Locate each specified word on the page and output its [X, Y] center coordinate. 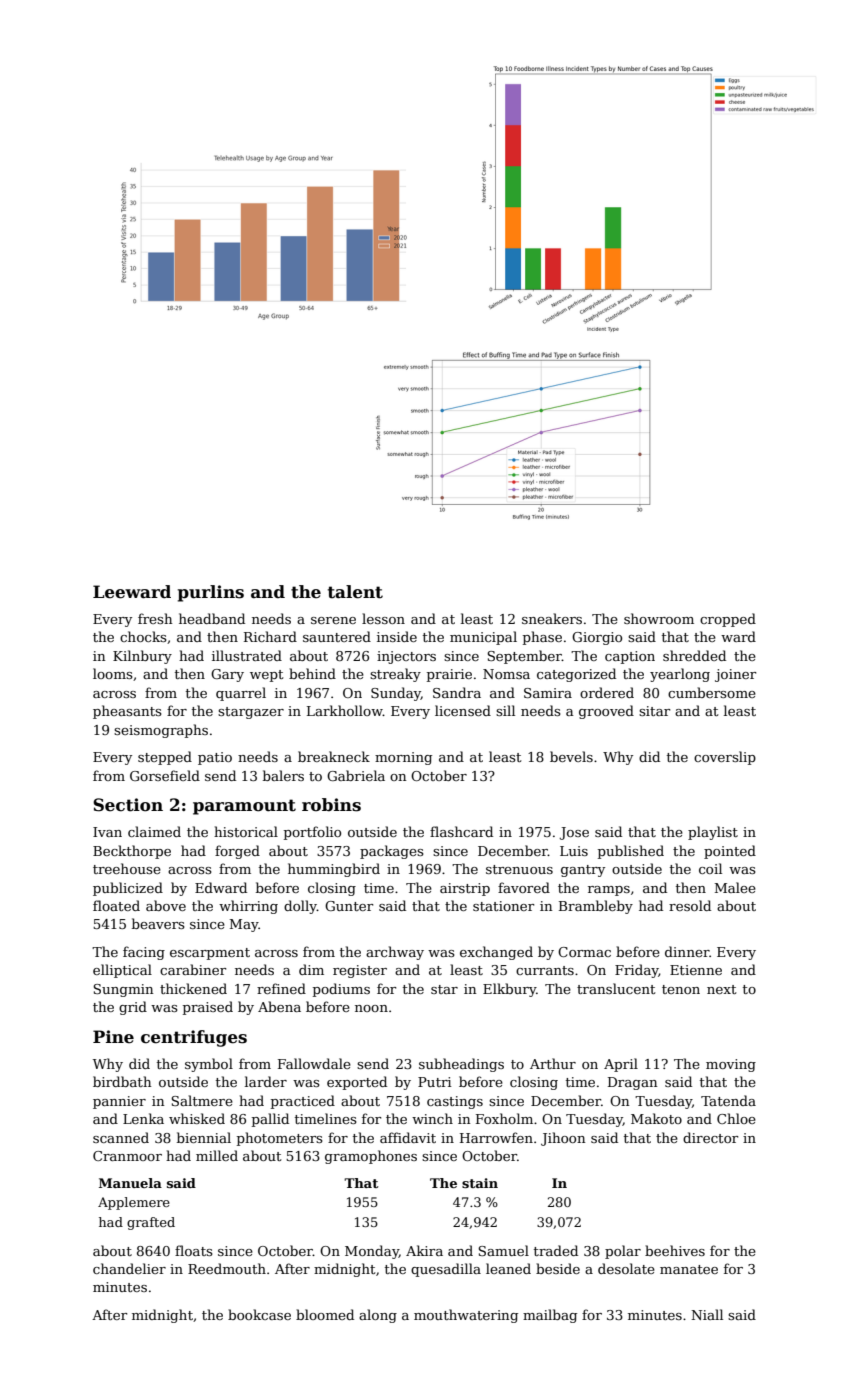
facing [144, 953]
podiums [341, 990]
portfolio [312, 833]
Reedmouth [227, 1268]
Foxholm [504, 1118]
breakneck [334, 756]
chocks [143, 636]
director [710, 1137]
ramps [609, 891]
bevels [571, 756]
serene [333, 620]
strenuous [519, 869]
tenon [681, 989]
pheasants [127, 712]
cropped [728, 620]
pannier [119, 1102]
